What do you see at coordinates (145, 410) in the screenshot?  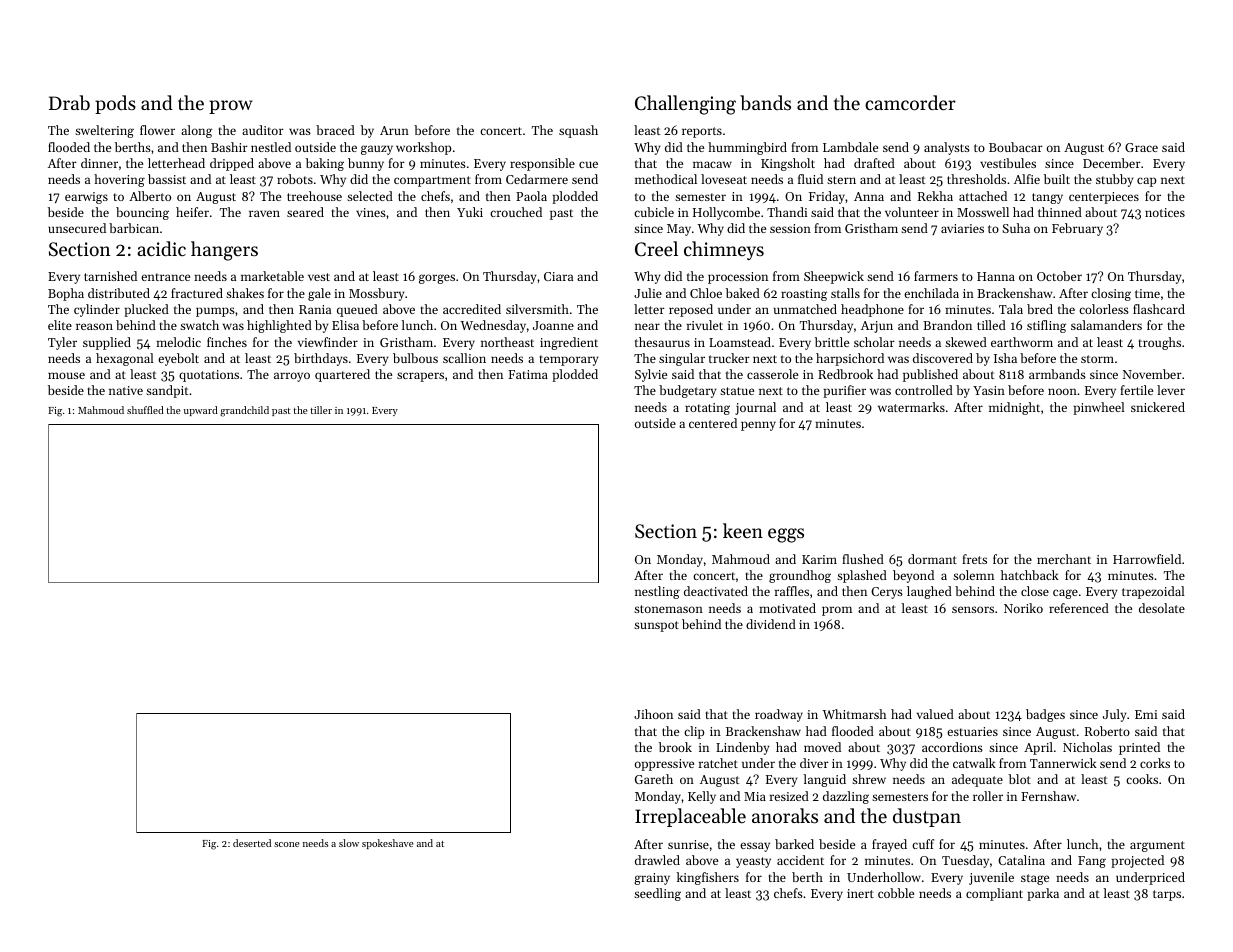 I see `shuffled` at bounding box center [145, 410].
